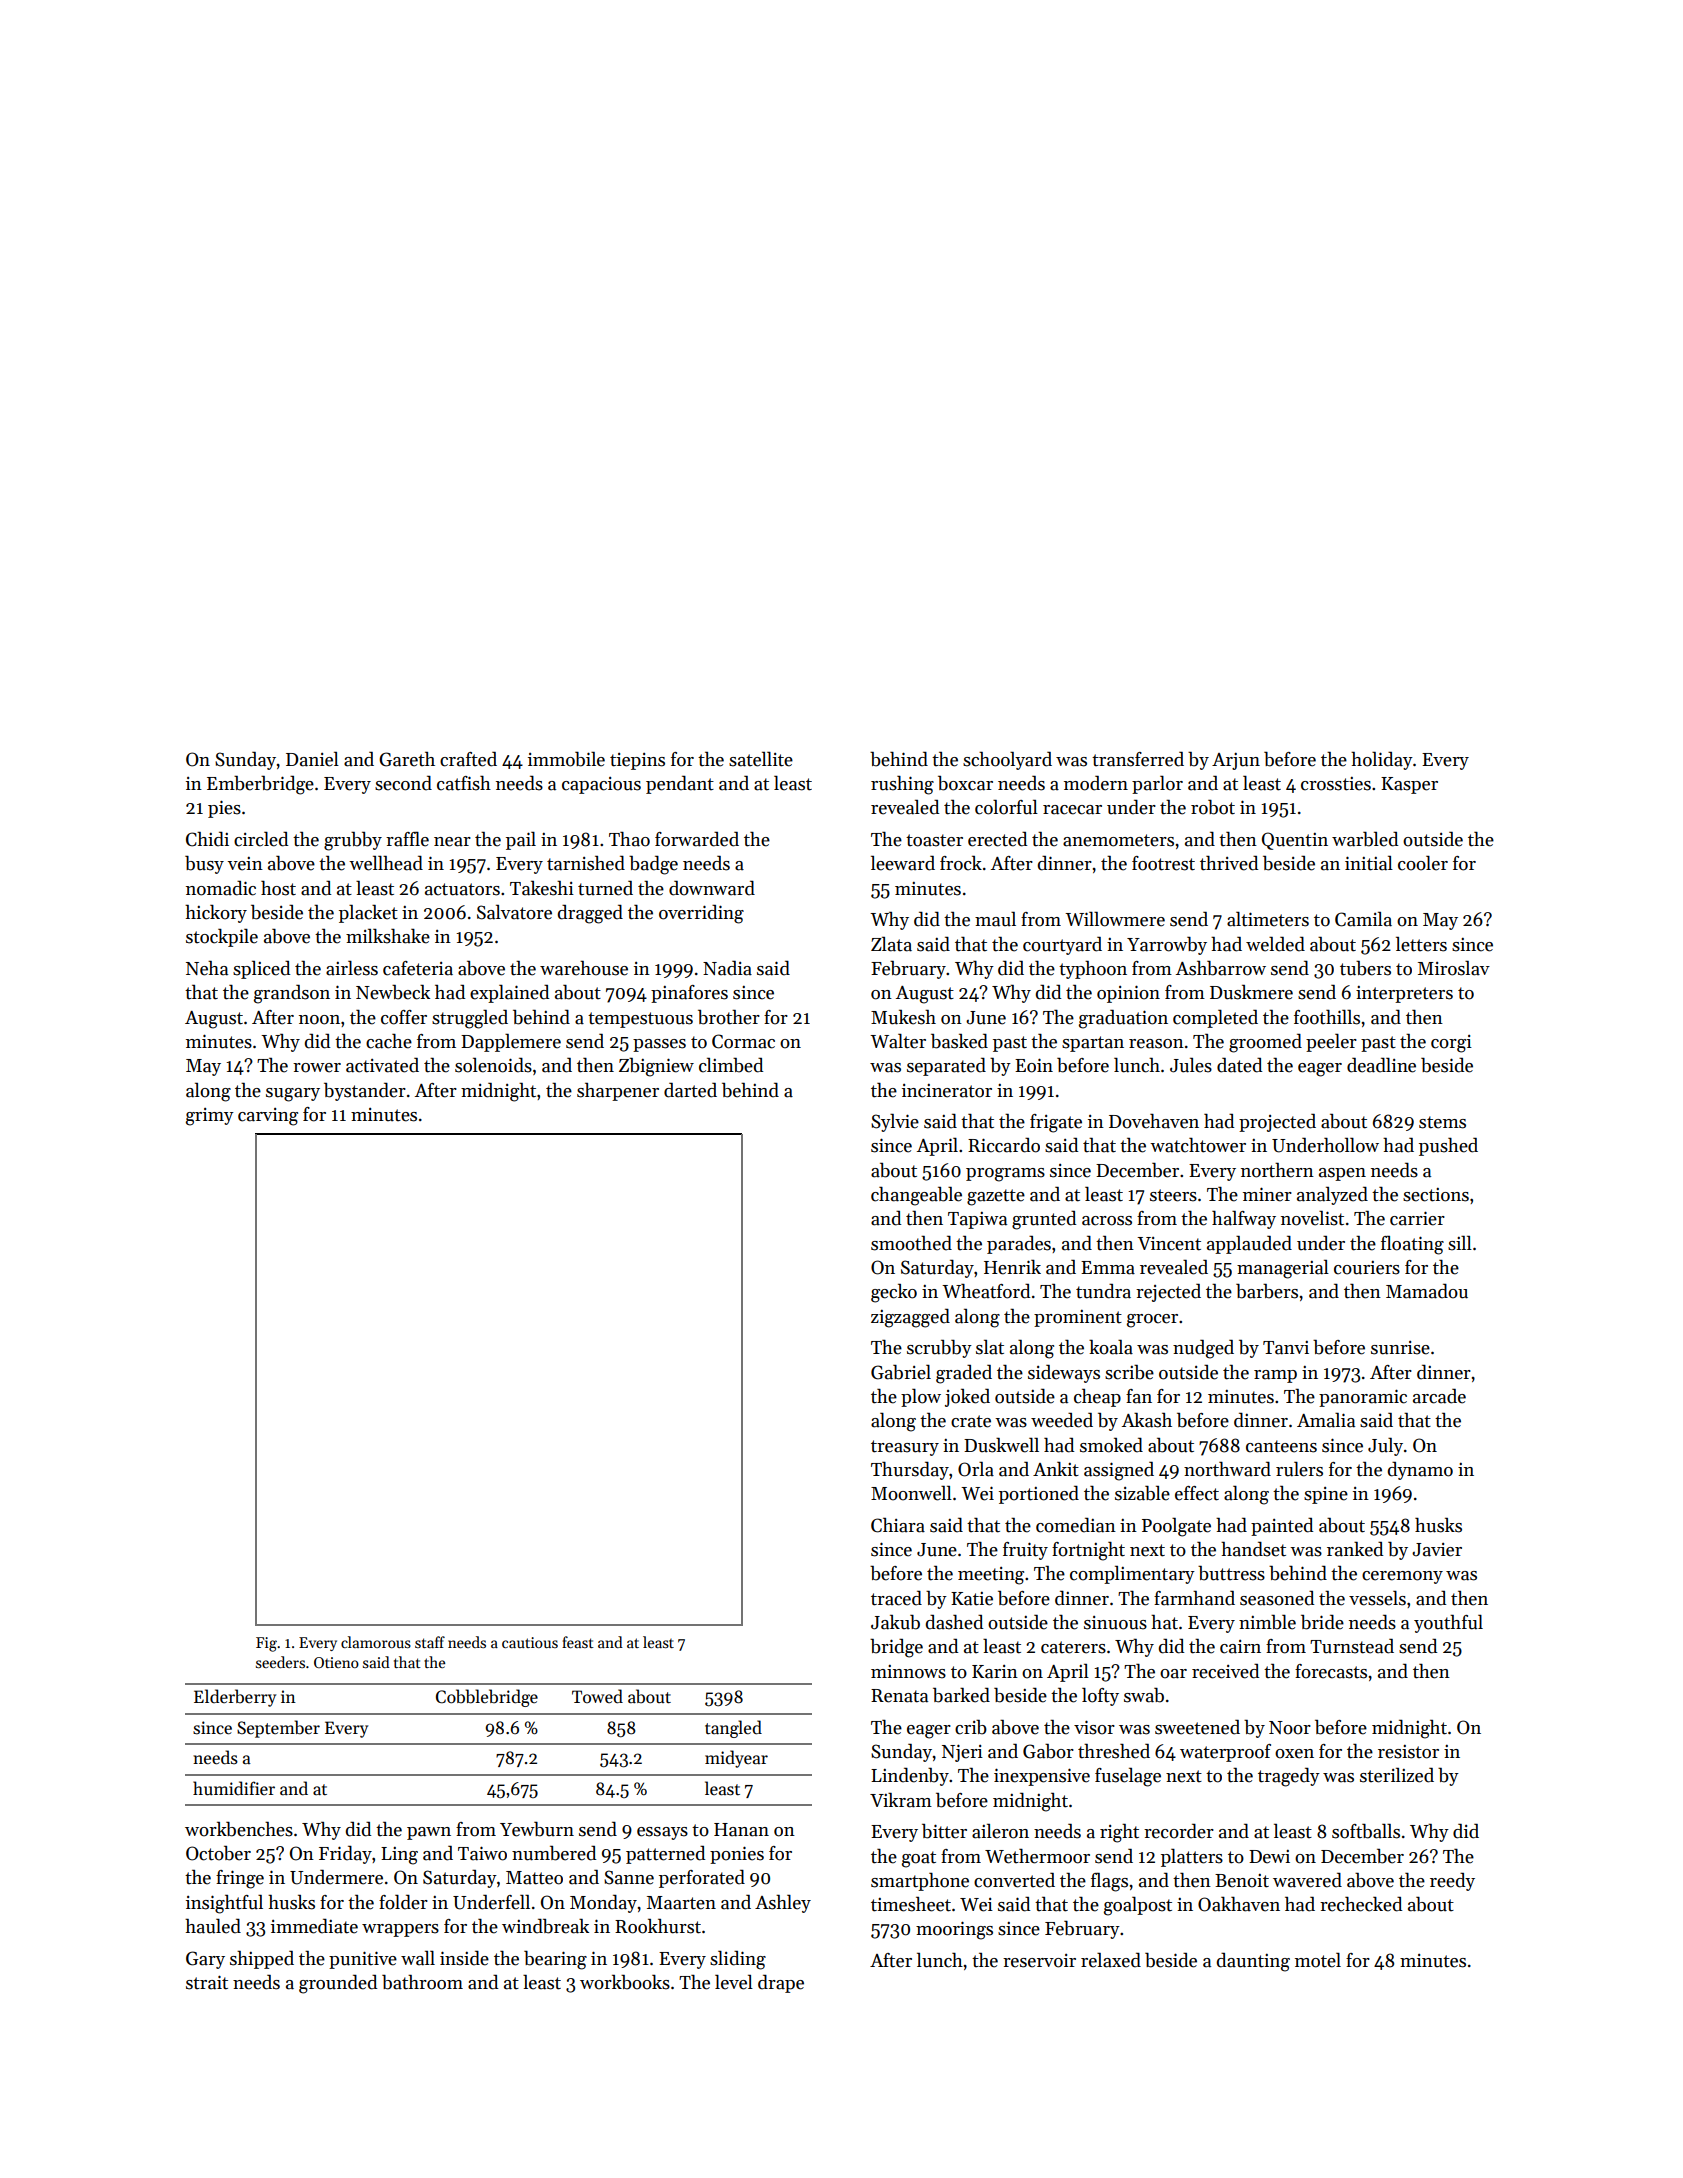 The width and height of the document is (1683, 2178). What do you see at coordinates (895, 1622) in the document?
I see `Jakub` at bounding box center [895, 1622].
